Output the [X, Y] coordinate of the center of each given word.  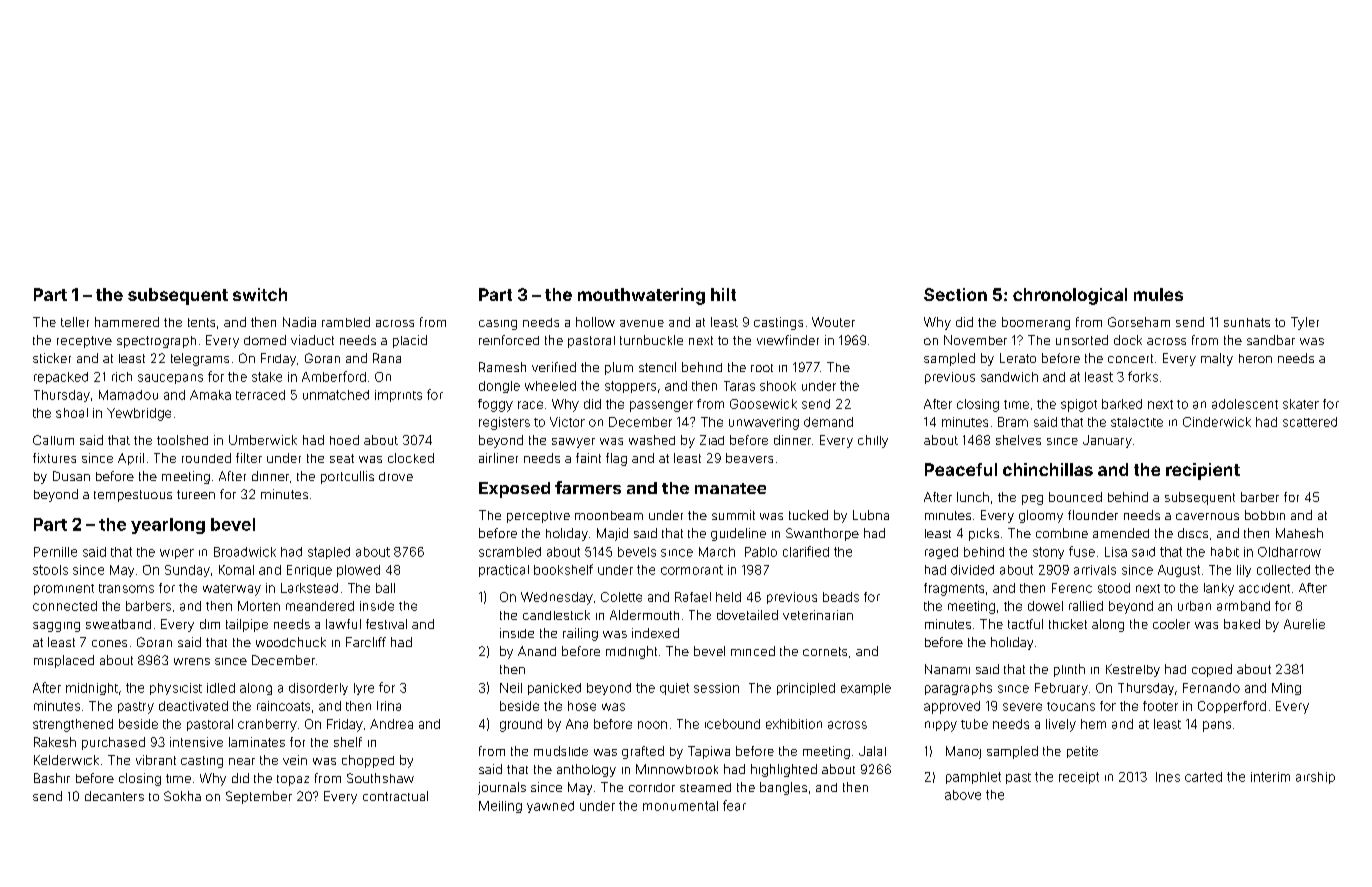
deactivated [193, 706]
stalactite [1137, 422]
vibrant [156, 760]
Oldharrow [1289, 552]
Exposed [514, 490]
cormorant [692, 570]
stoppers [630, 387]
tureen [196, 494]
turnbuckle [651, 340]
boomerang [1036, 323]
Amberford [334, 376]
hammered [127, 322]
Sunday [187, 571]
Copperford [1232, 707]
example [866, 689]
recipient [1203, 471]
